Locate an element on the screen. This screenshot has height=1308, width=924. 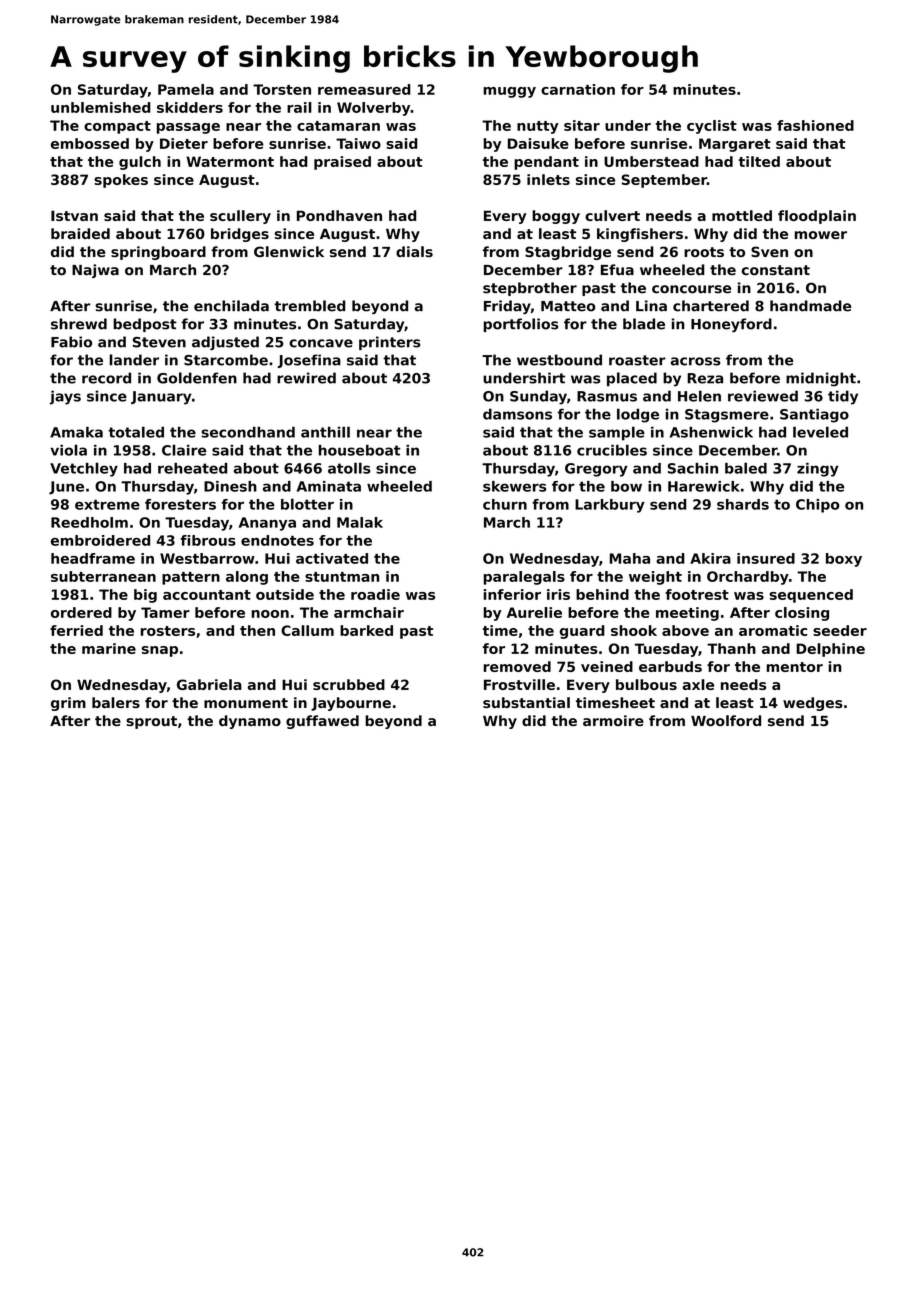
carnation is located at coordinates (578, 89).
